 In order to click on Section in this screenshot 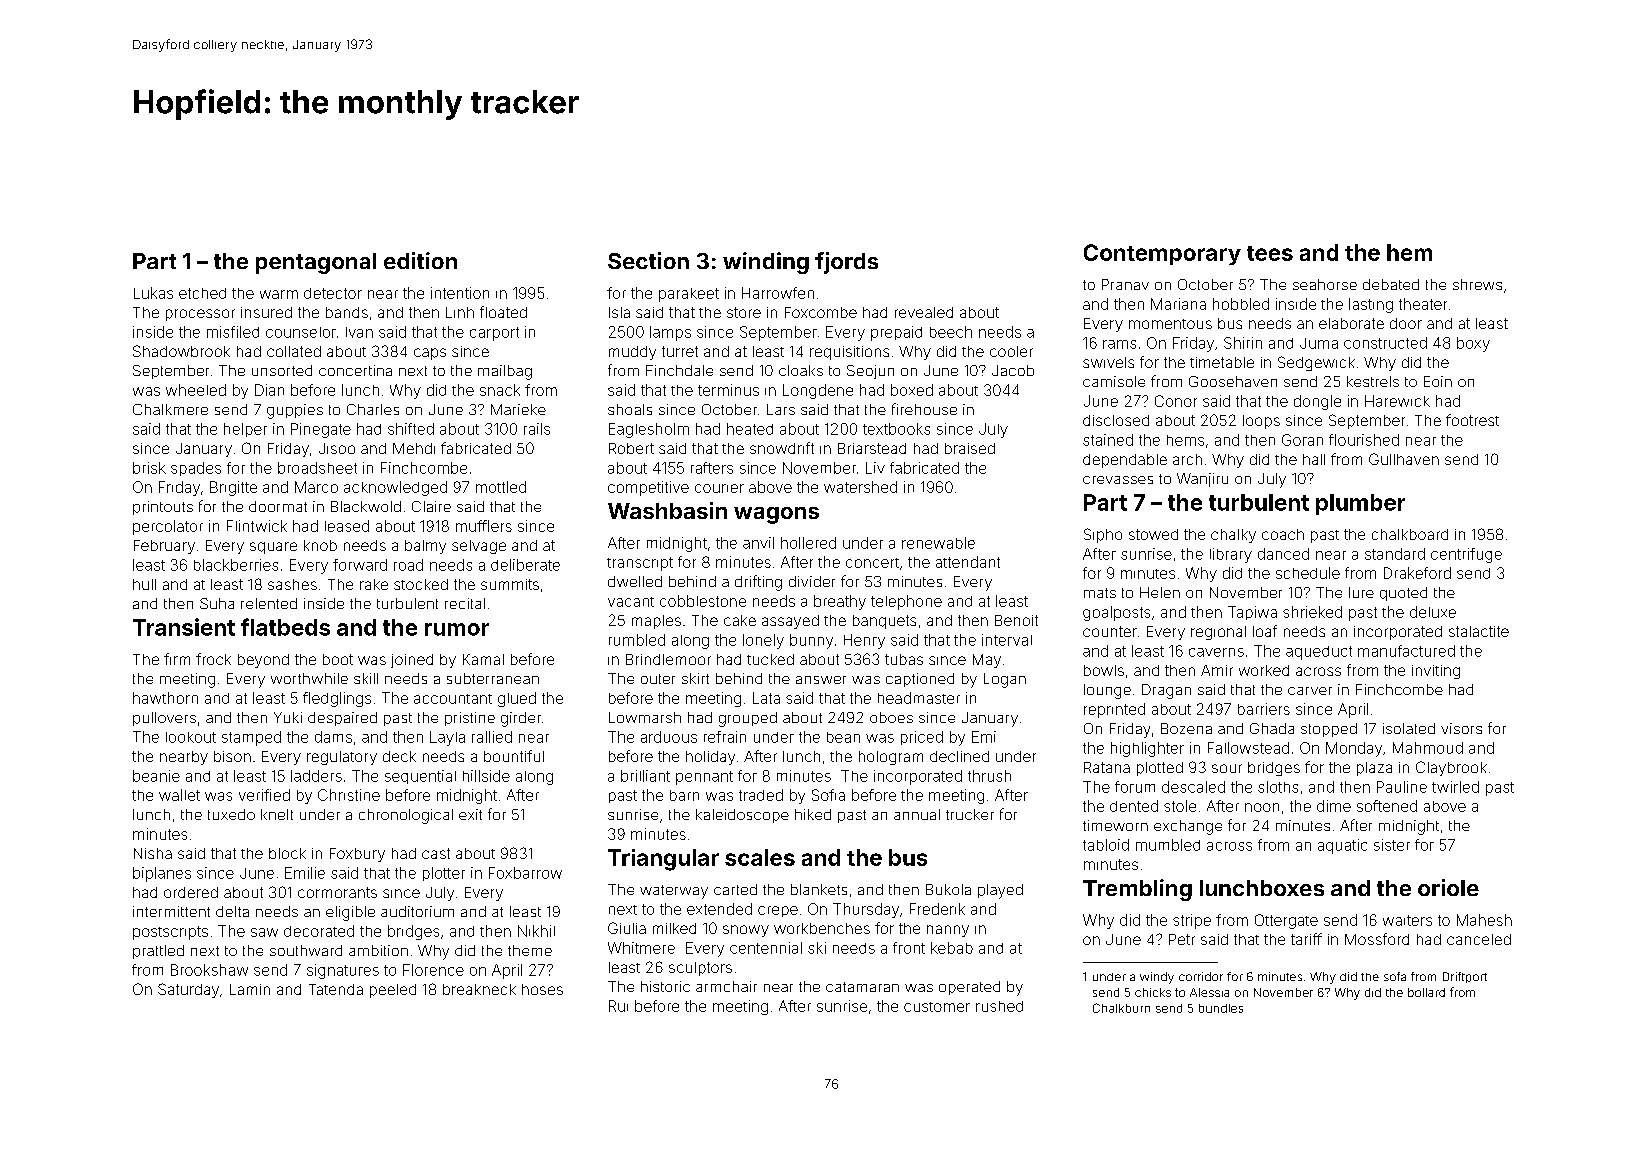, I will do `click(648, 260)`.
